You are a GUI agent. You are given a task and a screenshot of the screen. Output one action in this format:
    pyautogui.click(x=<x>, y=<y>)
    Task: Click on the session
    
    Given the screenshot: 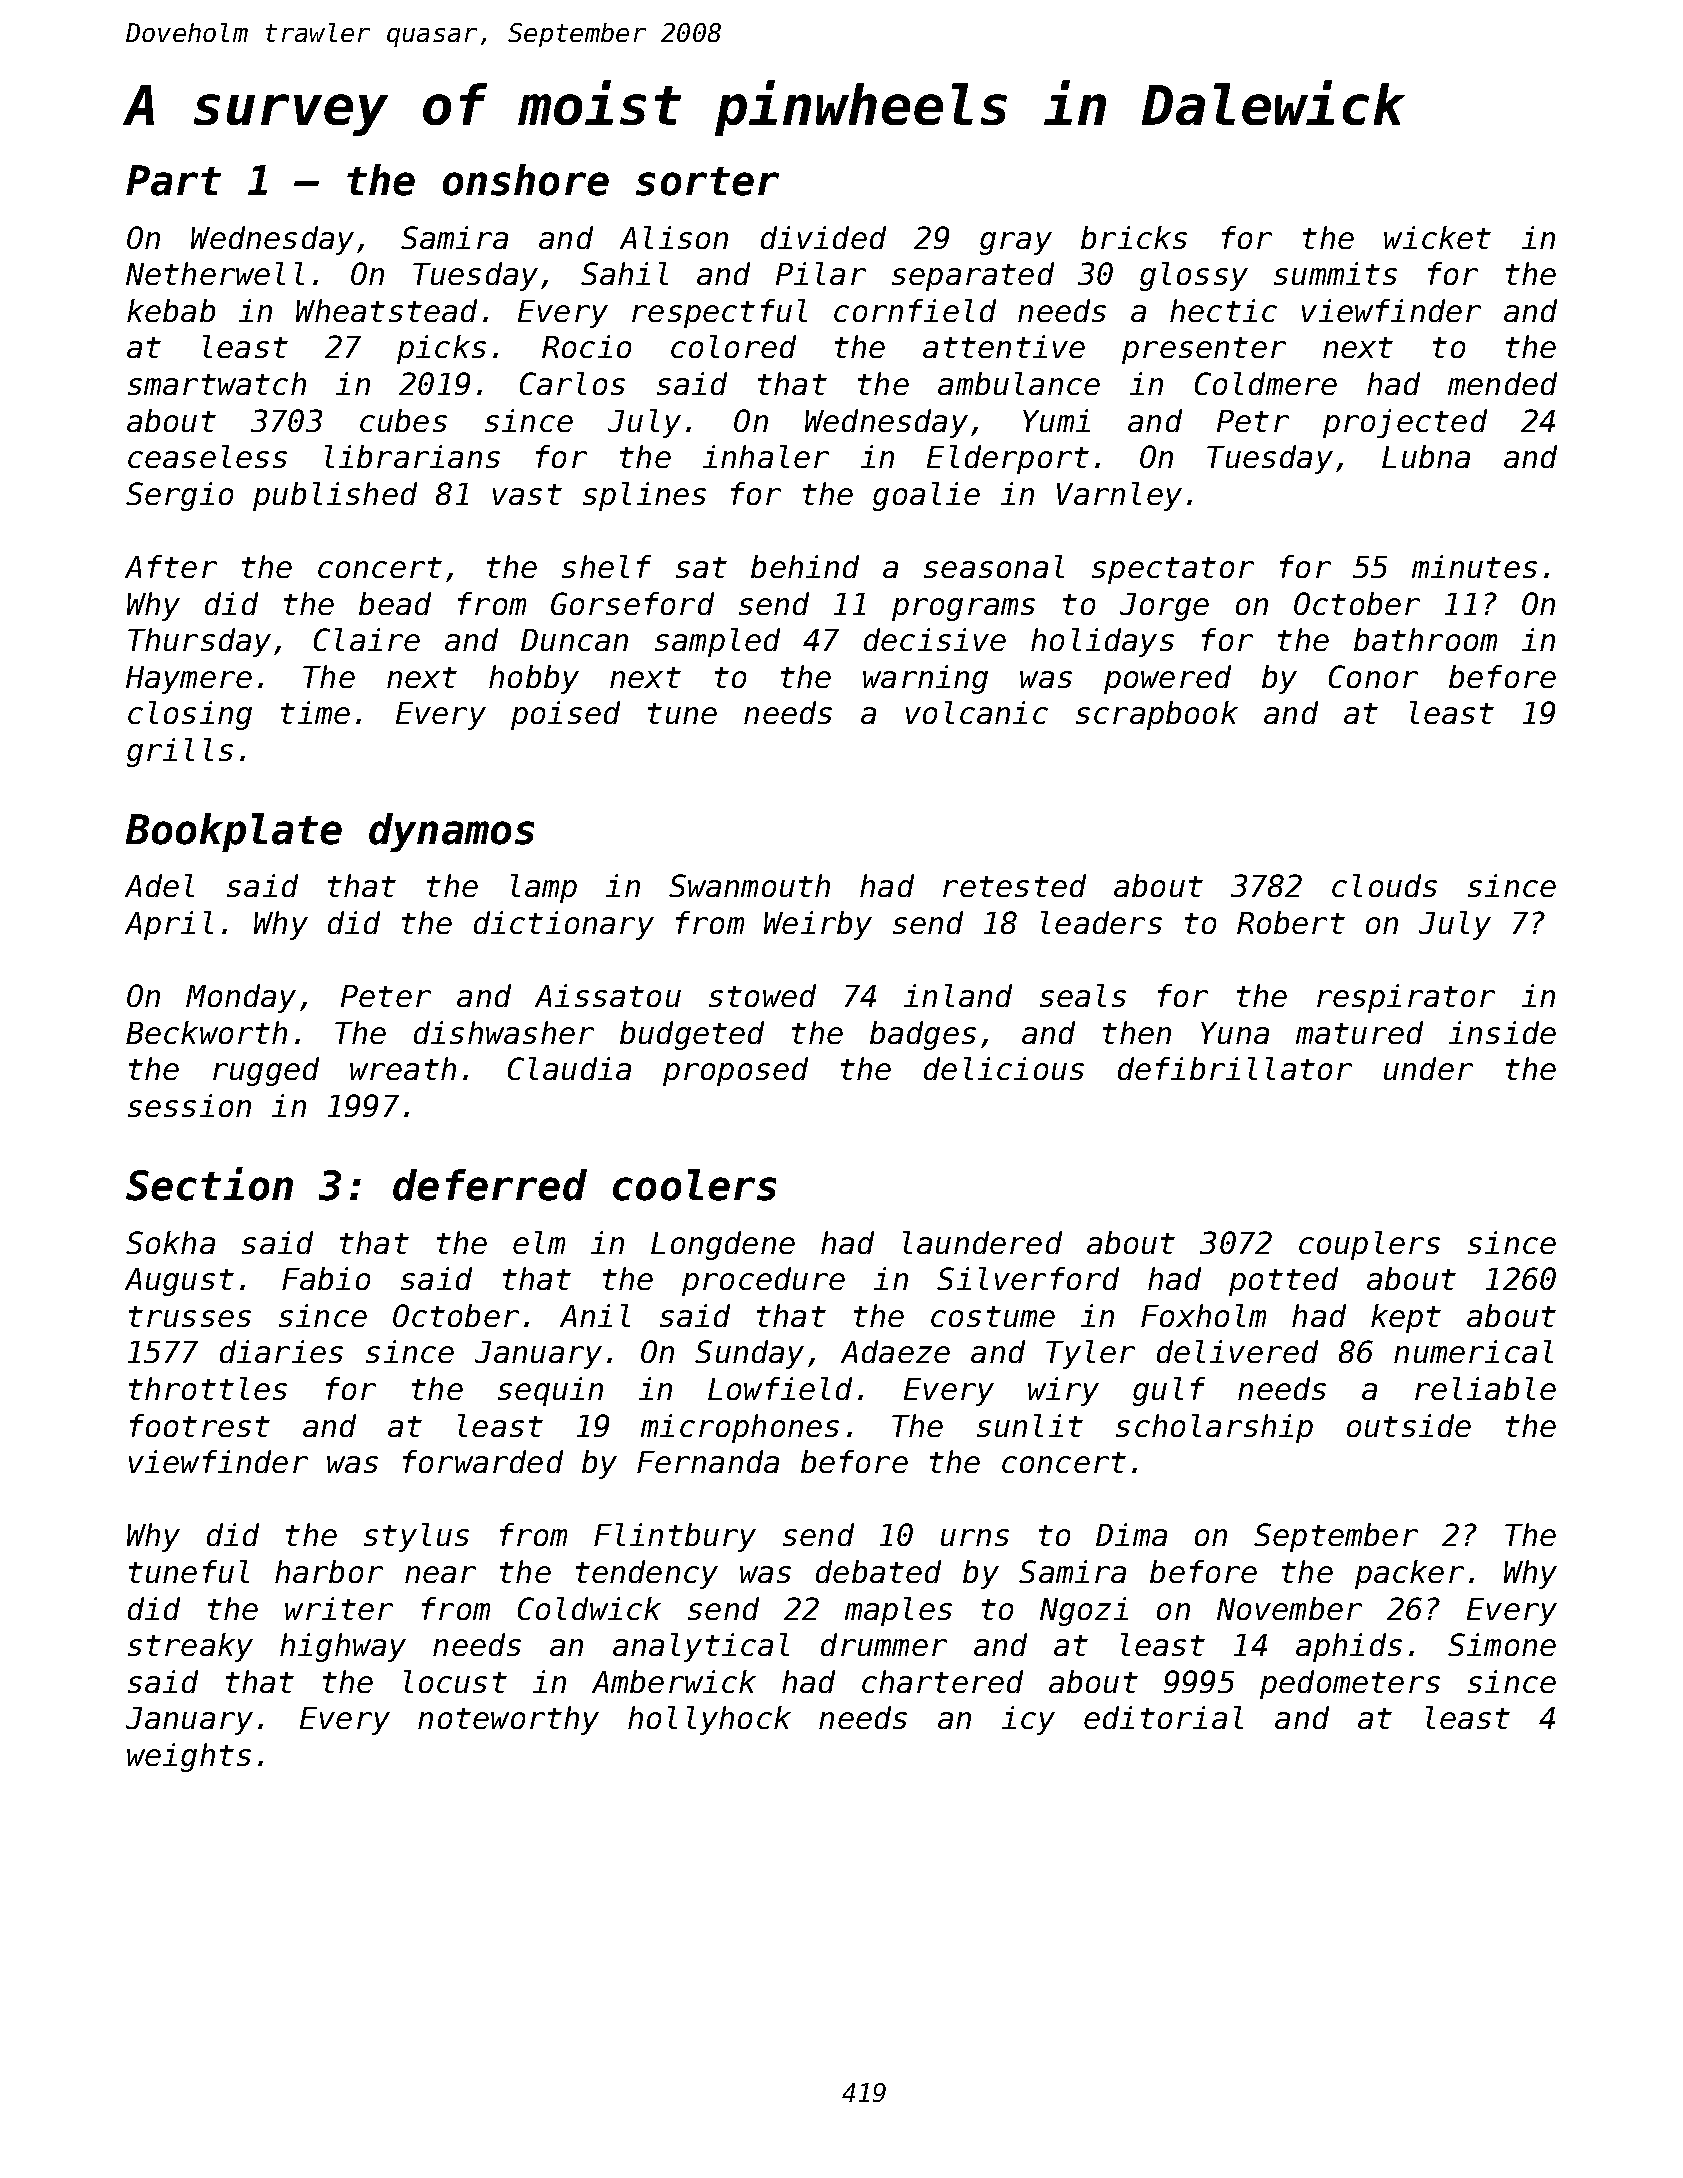 What is the action you would take?
    pyautogui.click(x=189, y=1105)
